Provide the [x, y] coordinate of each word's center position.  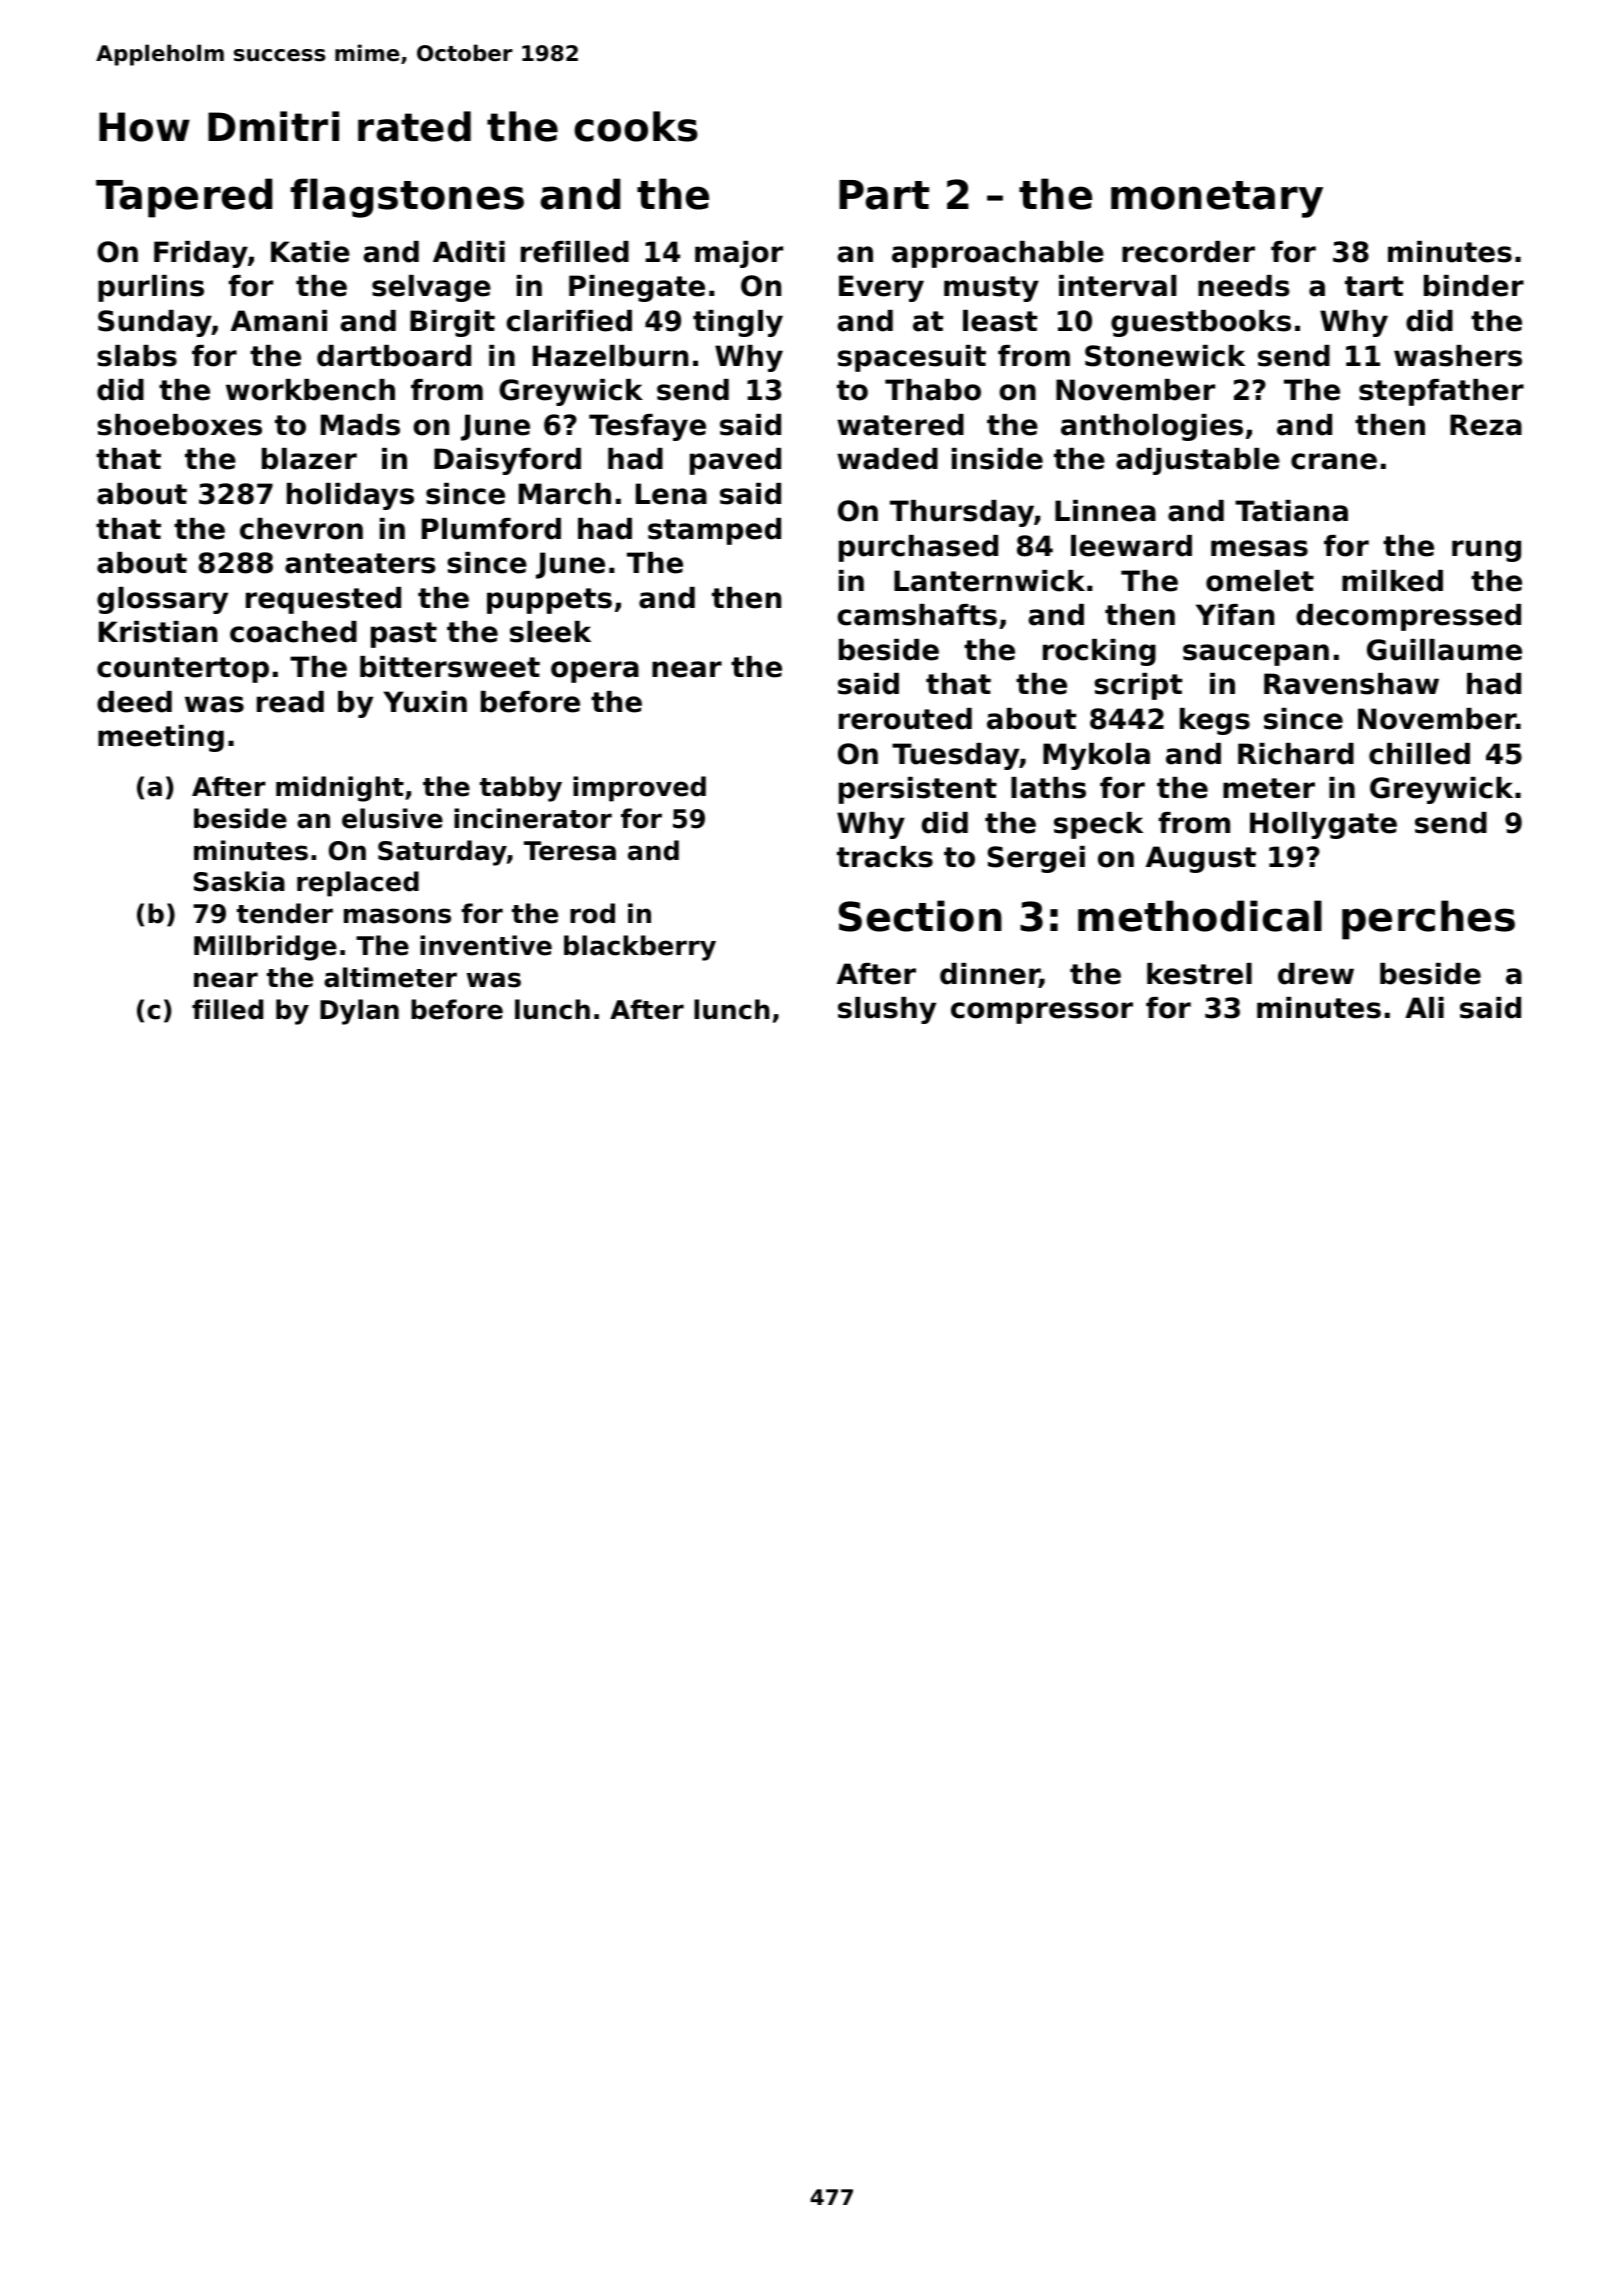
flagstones [407, 198]
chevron [301, 529]
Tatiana [1291, 511]
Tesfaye [647, 427]
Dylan [359, 1012]
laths [1048, 788]
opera [595, 672]
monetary [1217, 199]
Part [884, 195]
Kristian [158, 632]
